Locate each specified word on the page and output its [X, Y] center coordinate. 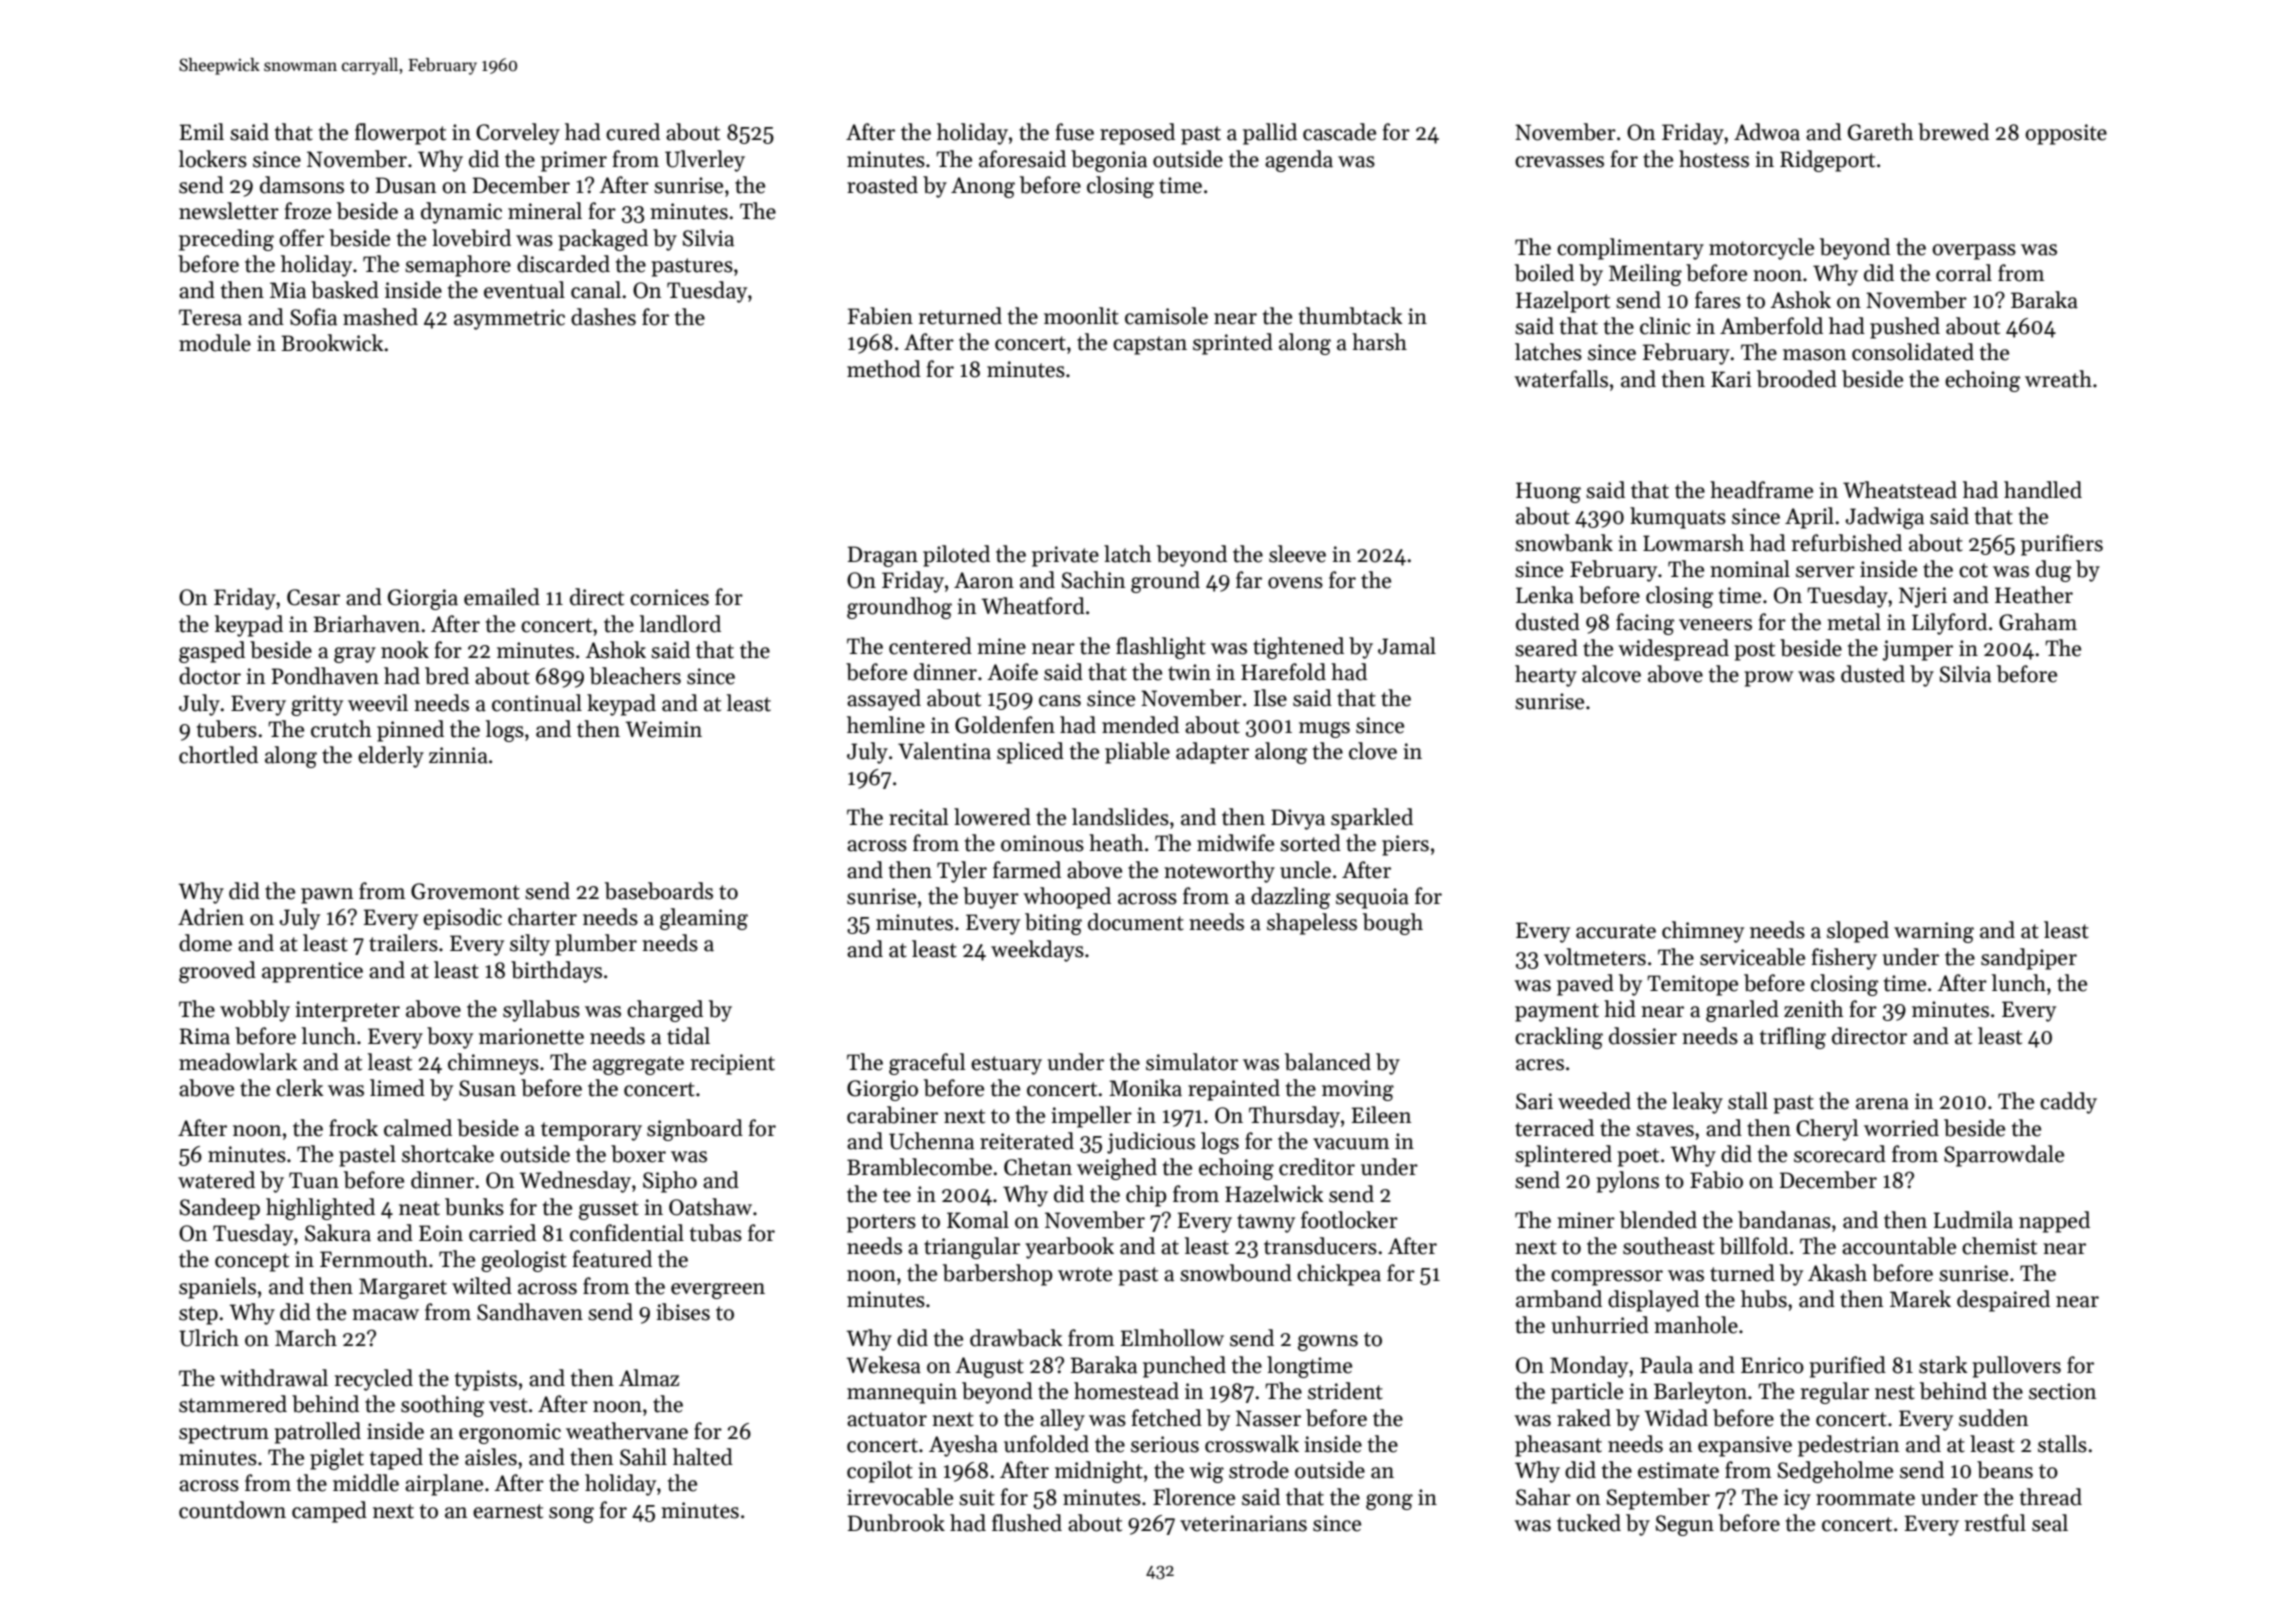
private [1065, 556]
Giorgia [423, 599]
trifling [1793, 1038]
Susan [487, 1088]
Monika [1145, 1088]
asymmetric [509, 319]
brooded [1797, 379]
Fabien [880, 316]
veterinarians [1243, 1523]
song [571, 1515]
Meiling [1645, 275]
